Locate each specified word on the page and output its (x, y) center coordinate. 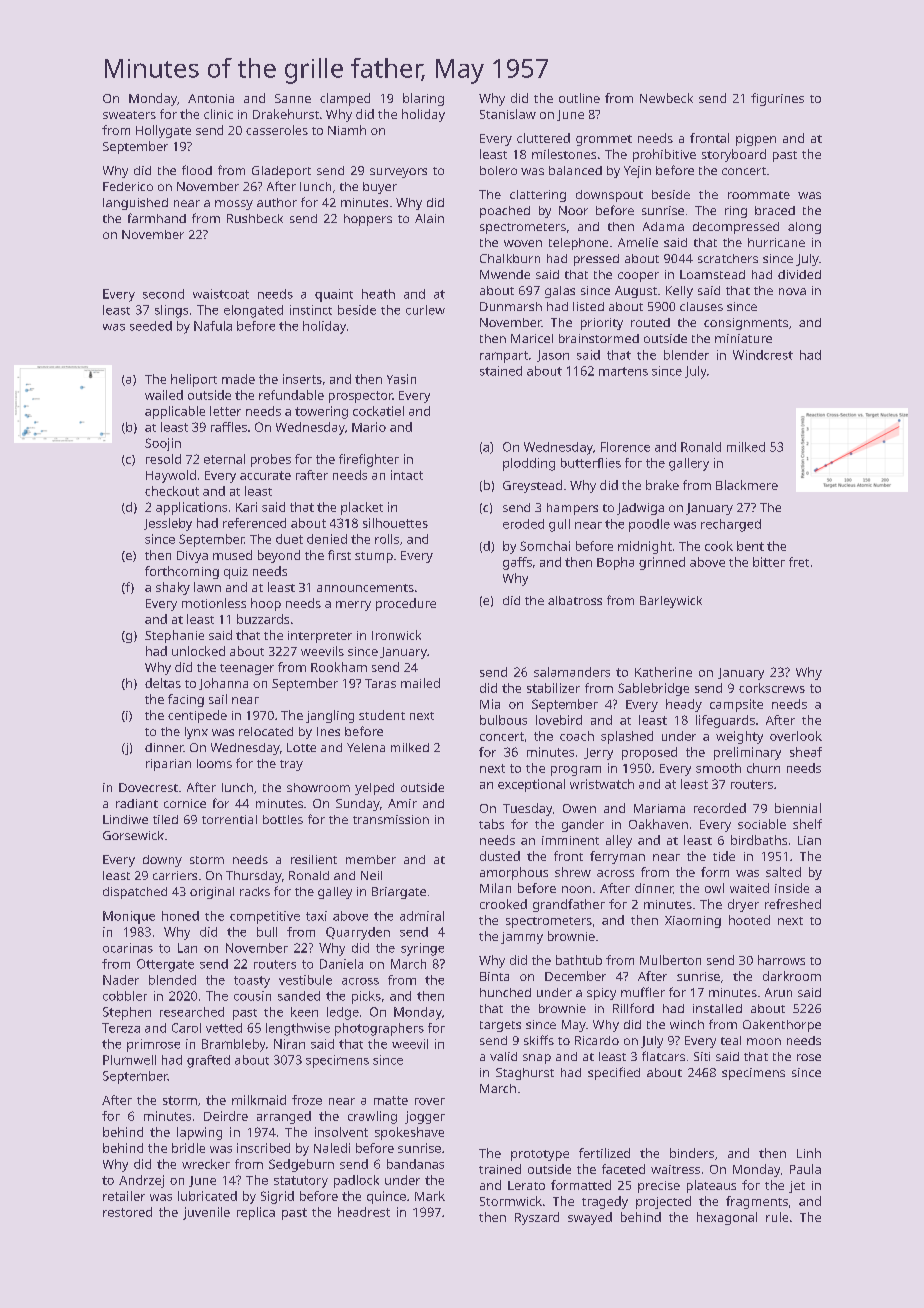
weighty (739, 737)
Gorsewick (133, 835)
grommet (604, 140)
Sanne (293, 98)
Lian (809, 840)
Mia (490, 704)
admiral (422, 916)
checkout (172, 491)
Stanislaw (508, 114)
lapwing (199, 1133)
